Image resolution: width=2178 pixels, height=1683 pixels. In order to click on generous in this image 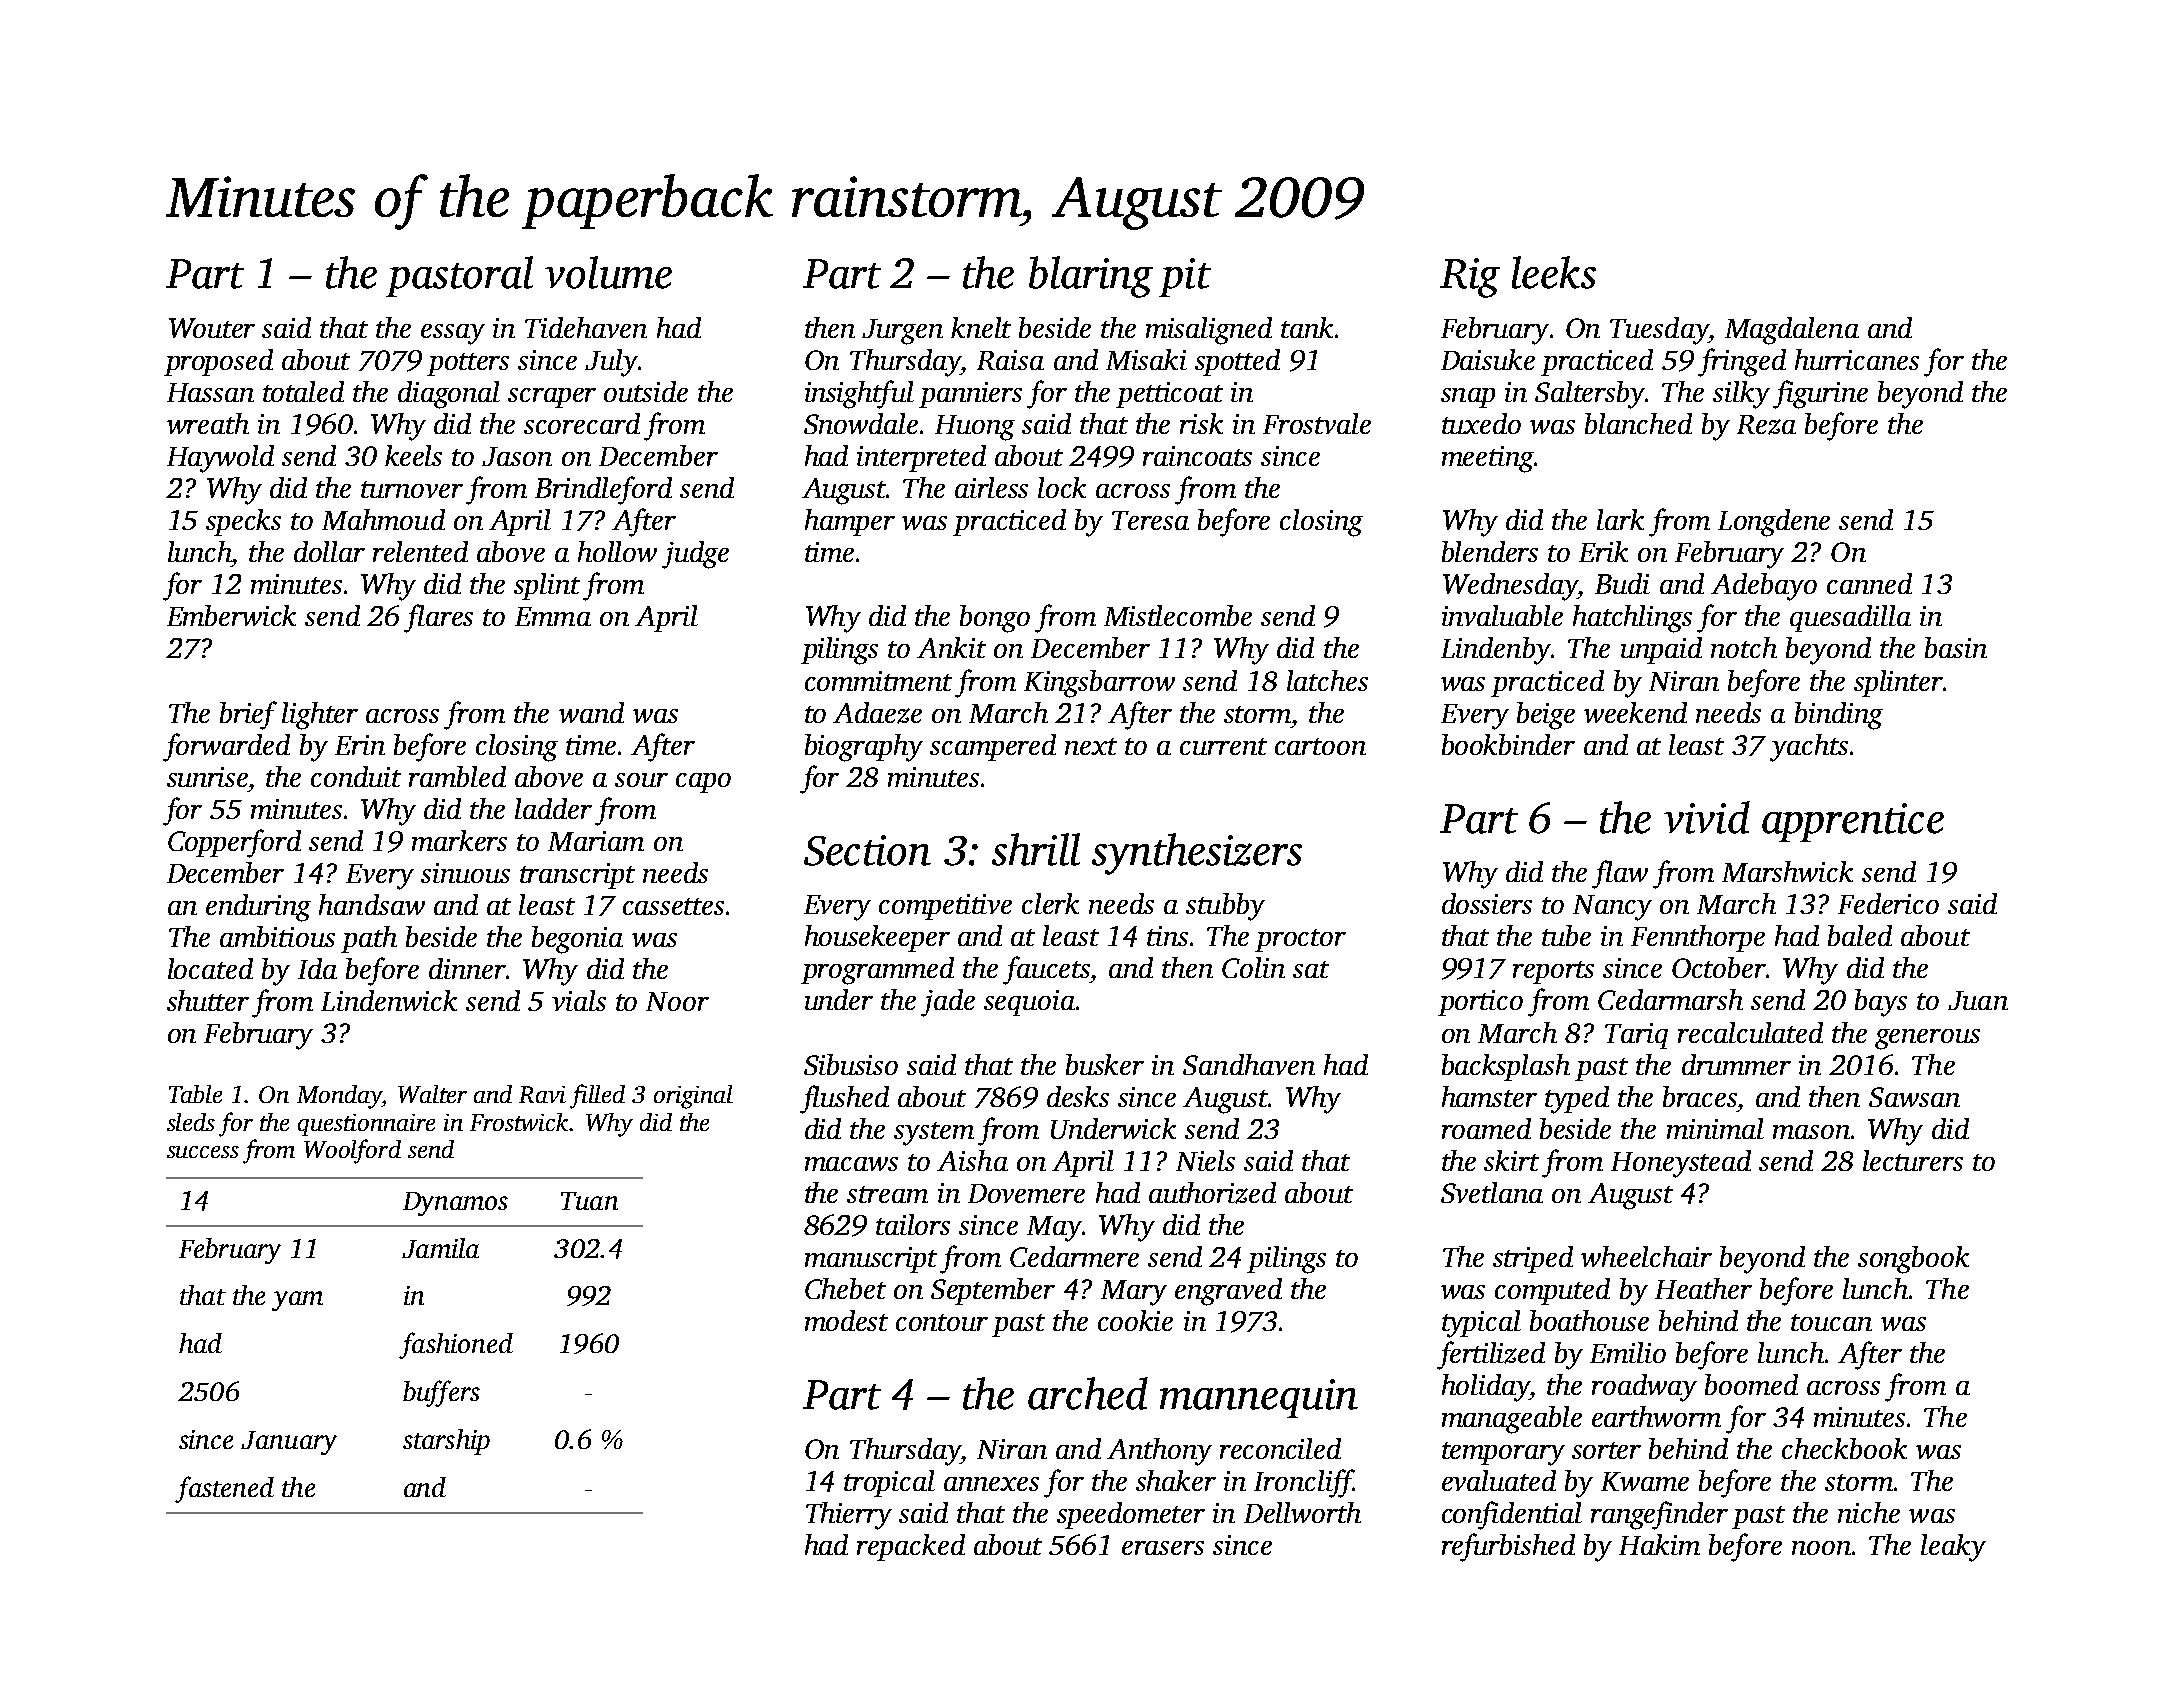, I will do `click(1927, 1039)`.
